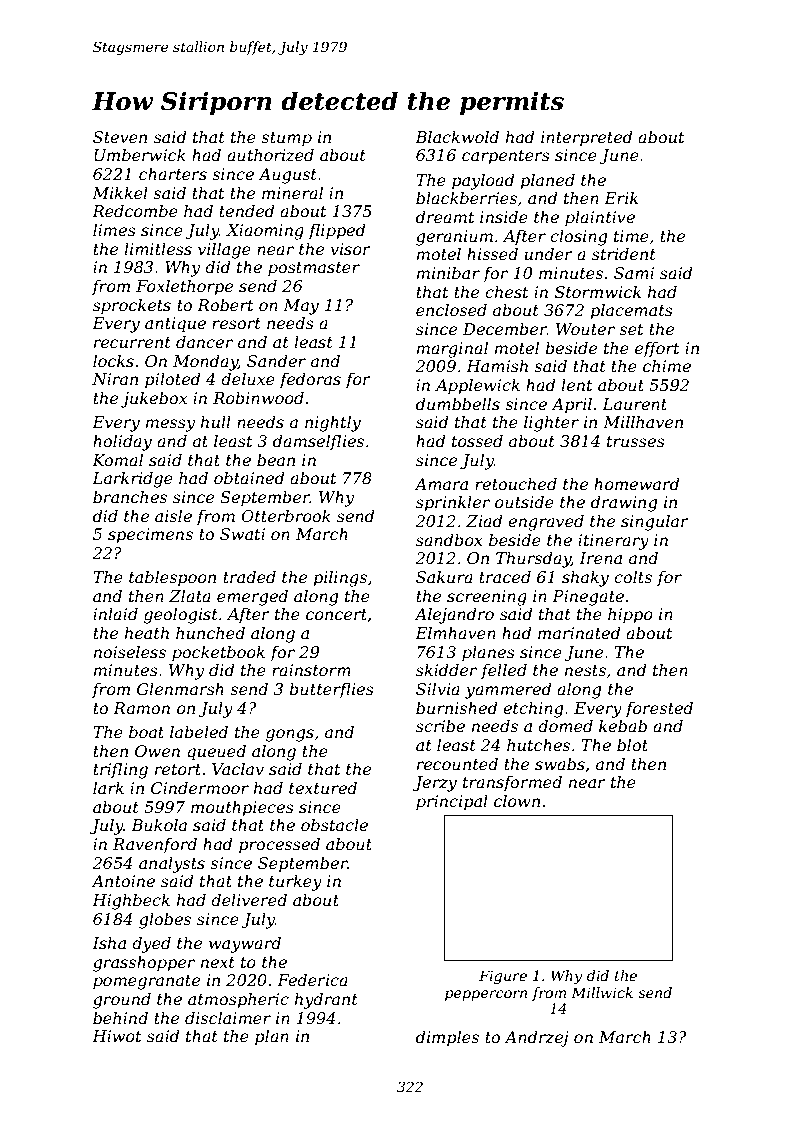 The image size is (794, 1127). What do you see at coordinates (181, 615) in the page?
I see `geologist` at bounding box center [181, 615].
